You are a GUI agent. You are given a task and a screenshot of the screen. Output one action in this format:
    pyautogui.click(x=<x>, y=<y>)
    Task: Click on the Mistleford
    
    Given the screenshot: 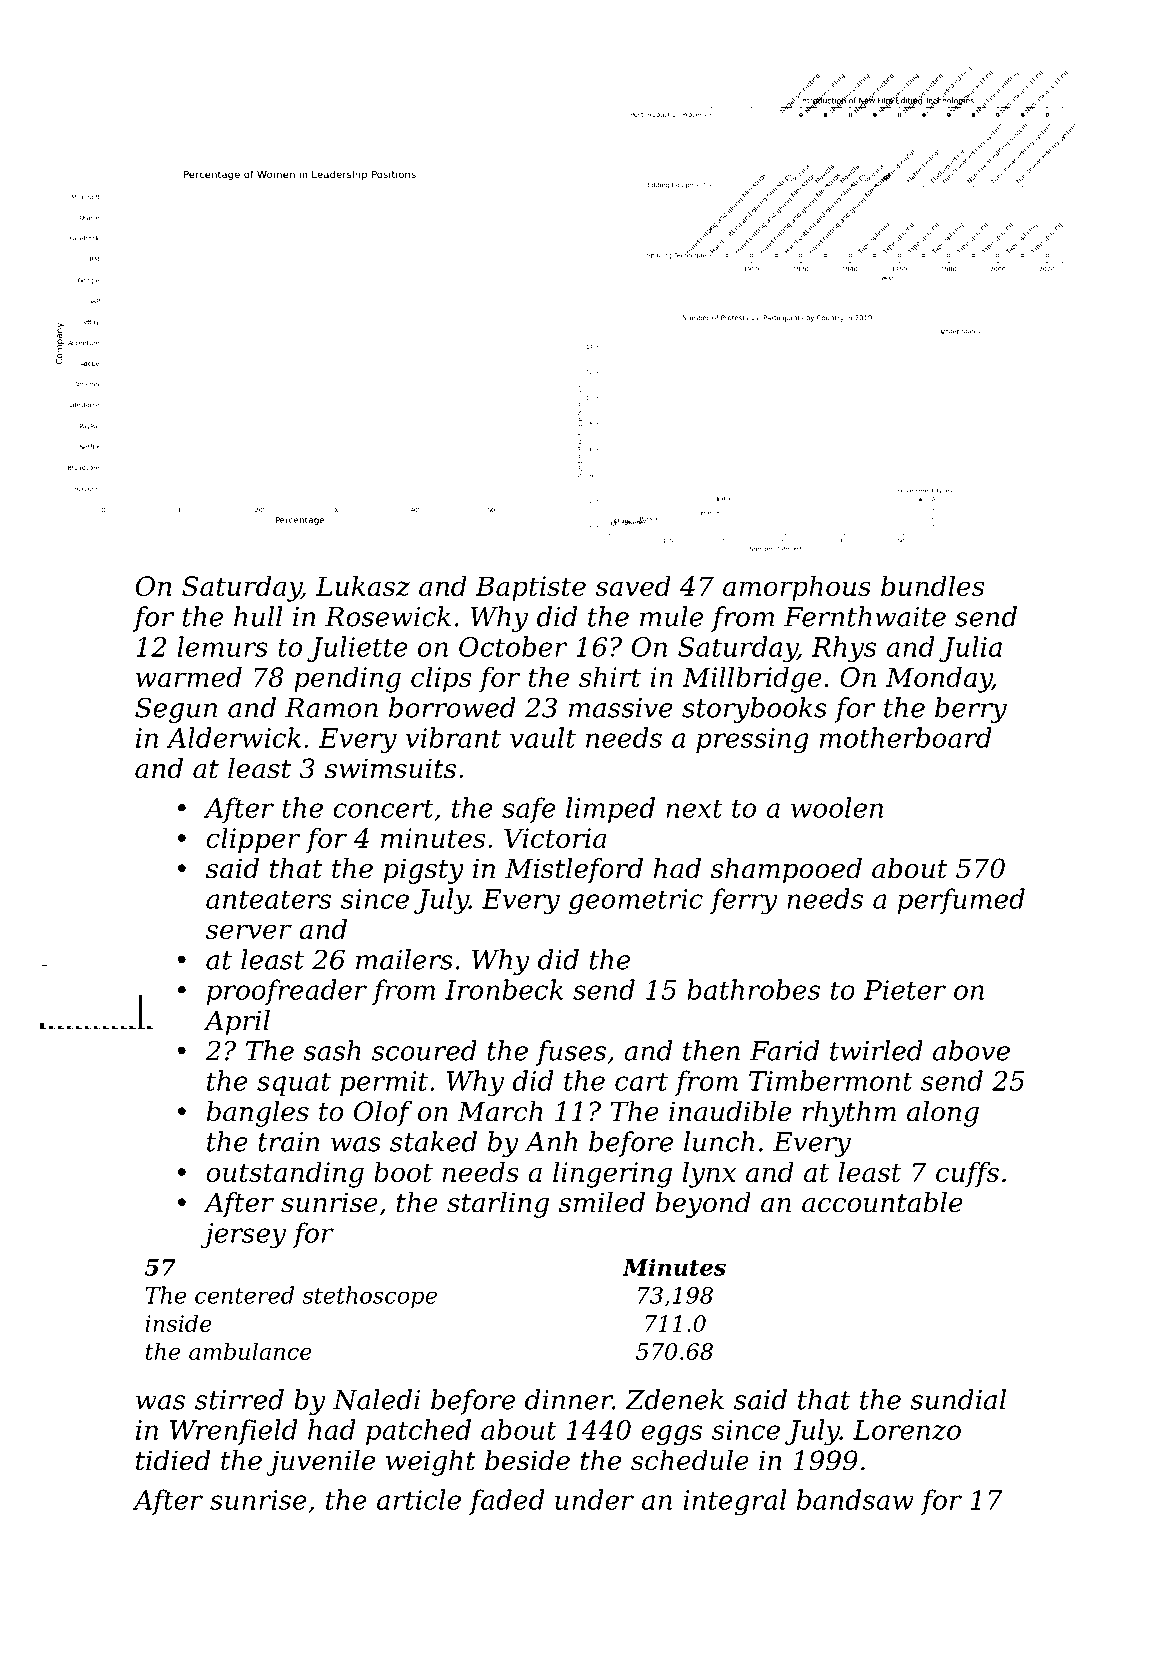 What is the action you would take?
    pyautogui.click(x=574, y=871)
